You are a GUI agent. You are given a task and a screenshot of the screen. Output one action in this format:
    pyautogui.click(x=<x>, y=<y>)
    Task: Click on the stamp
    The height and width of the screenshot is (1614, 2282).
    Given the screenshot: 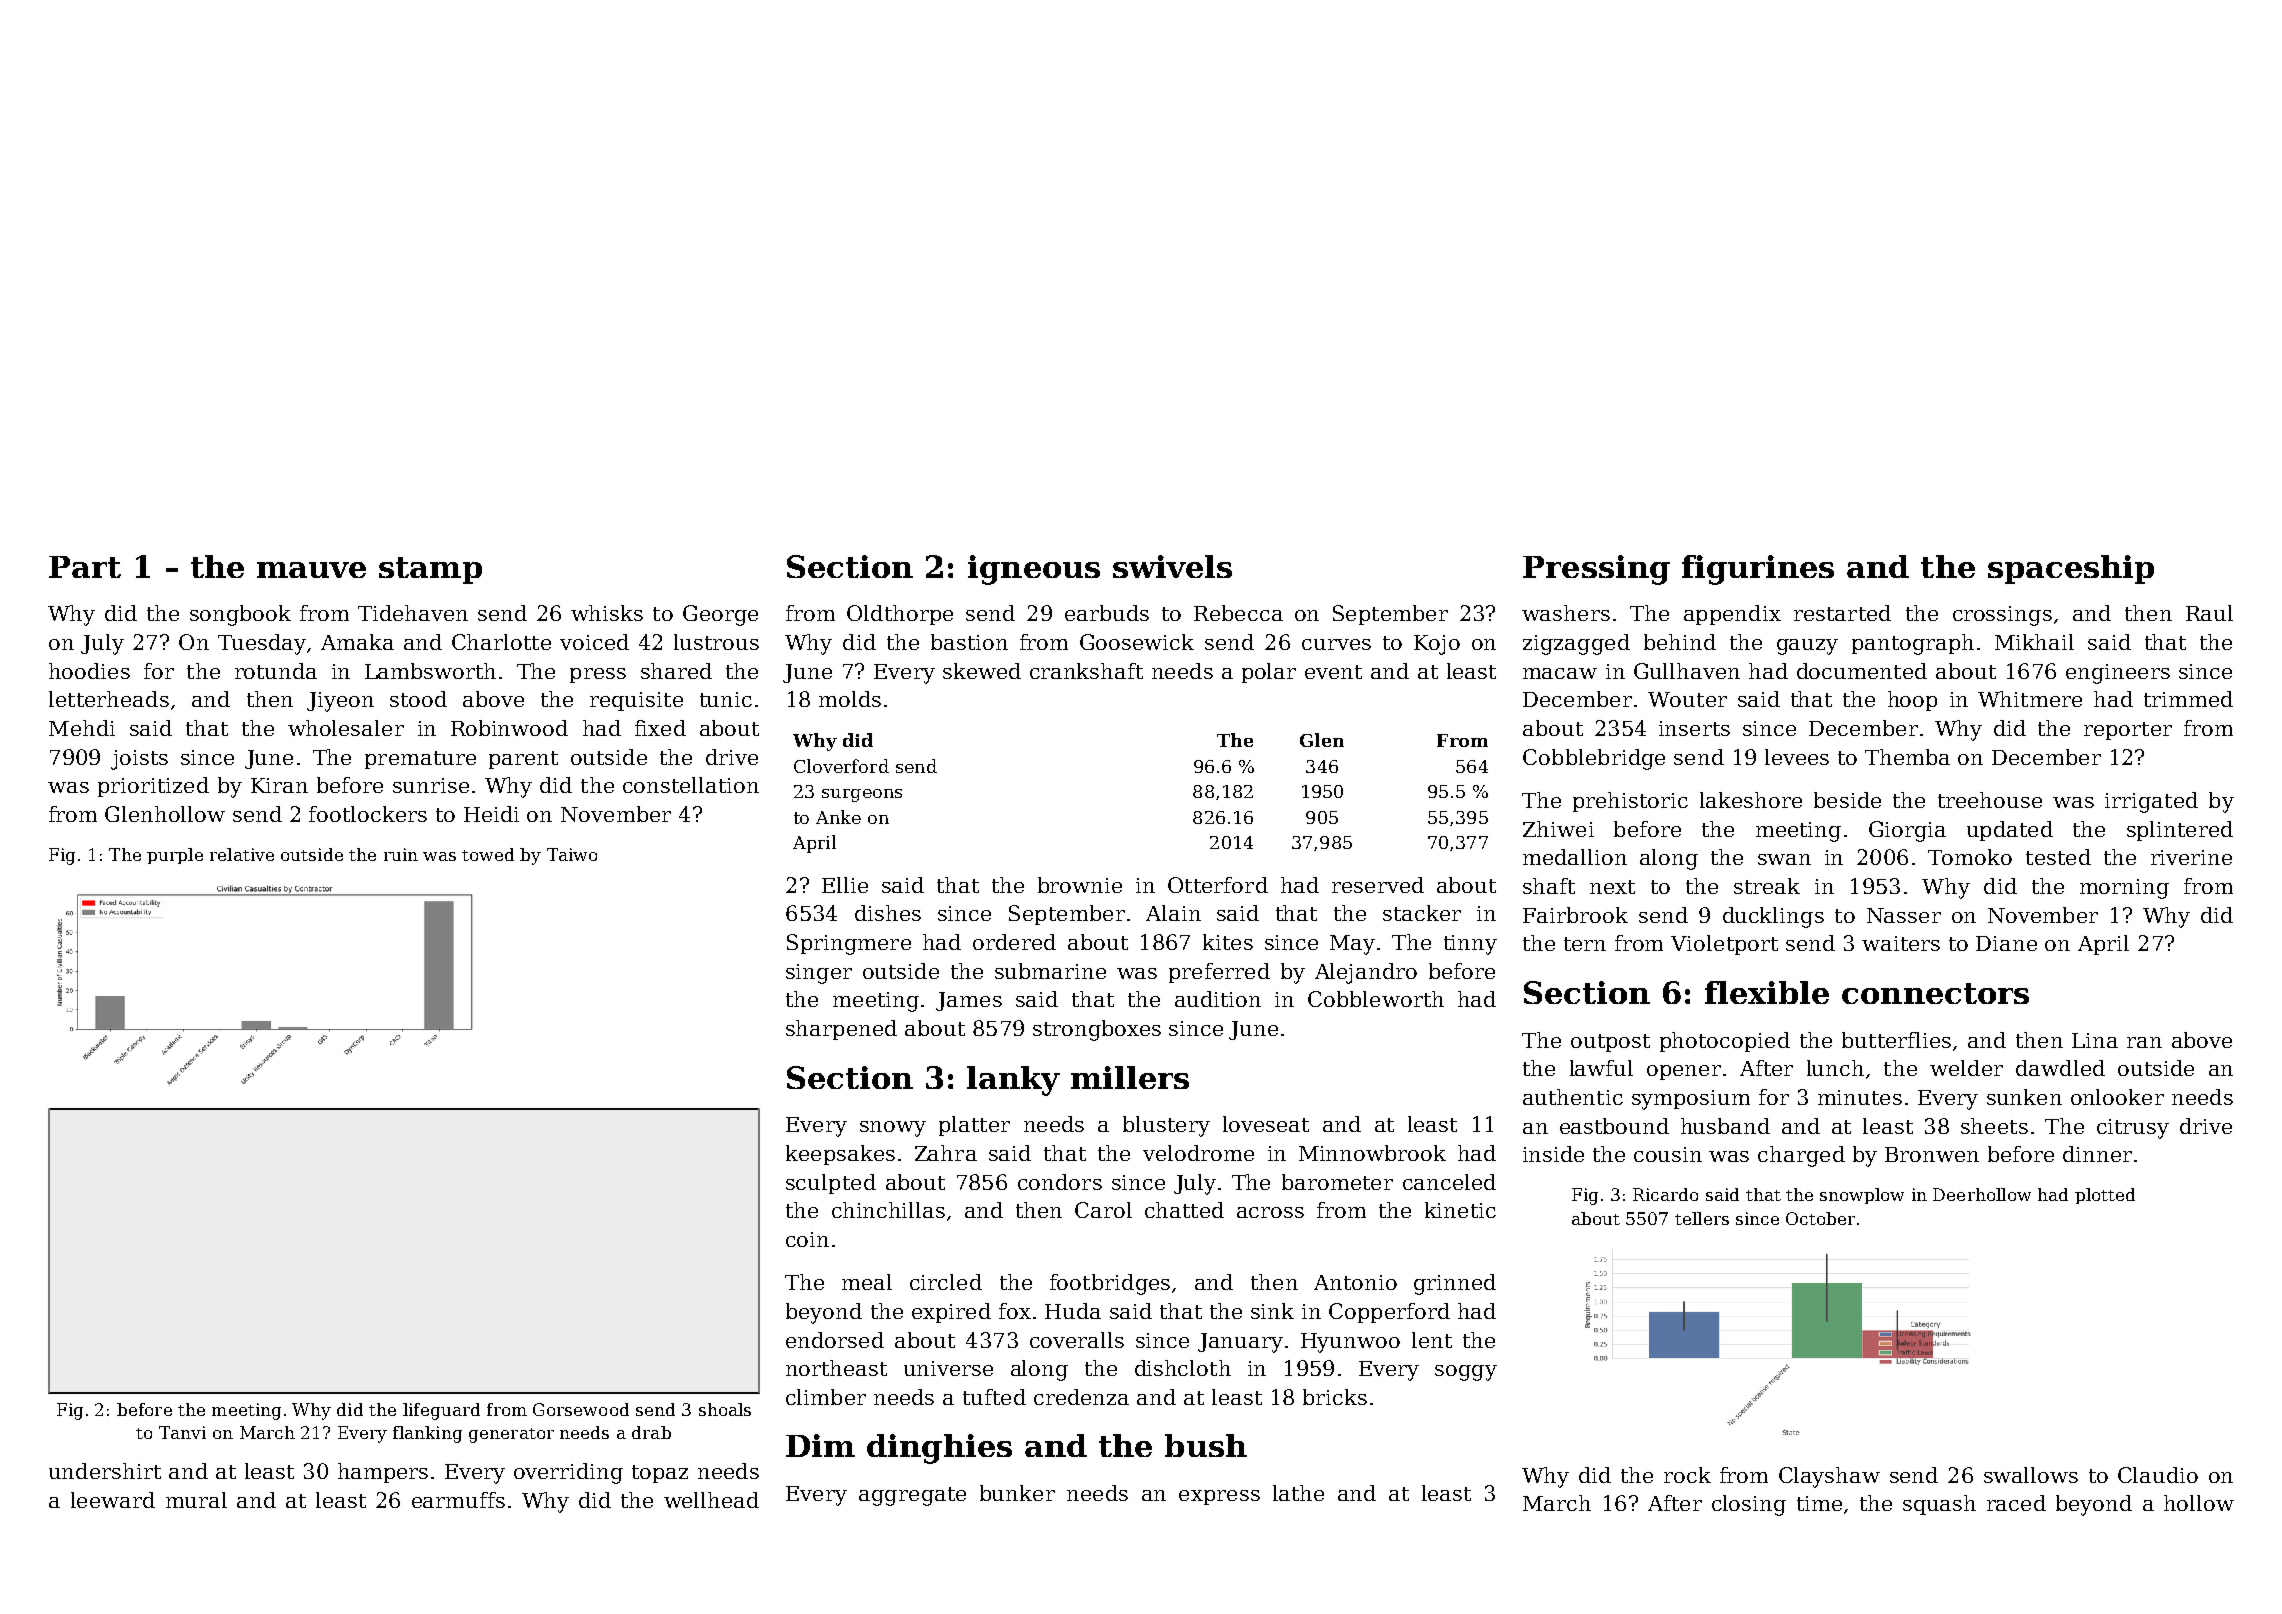 What is the action you would take?
    pyautogui.click(x=430, y=570)
